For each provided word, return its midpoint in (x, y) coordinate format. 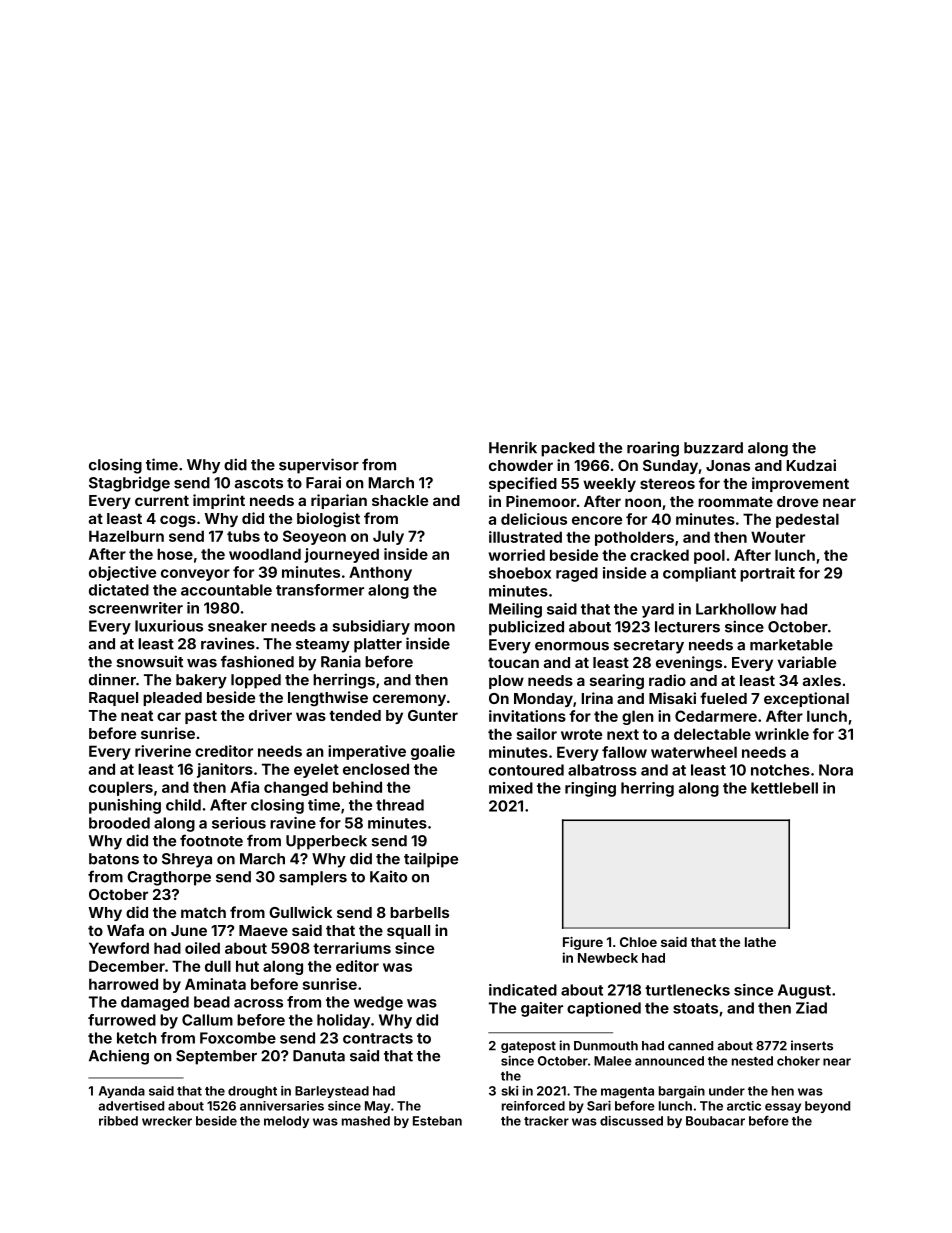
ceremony (409, 700)
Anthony (380, 573)
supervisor (319, 466)
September (216, 1057)
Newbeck (608, 958)
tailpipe (431, 860)
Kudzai (811, 465)
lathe (760, 942)
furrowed (122, 1020)
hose (175, 554)
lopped (256, 681)
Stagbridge (129, 484)
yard (658, 610)
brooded (119, 823)
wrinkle (782, 734)
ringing (590, 789)
